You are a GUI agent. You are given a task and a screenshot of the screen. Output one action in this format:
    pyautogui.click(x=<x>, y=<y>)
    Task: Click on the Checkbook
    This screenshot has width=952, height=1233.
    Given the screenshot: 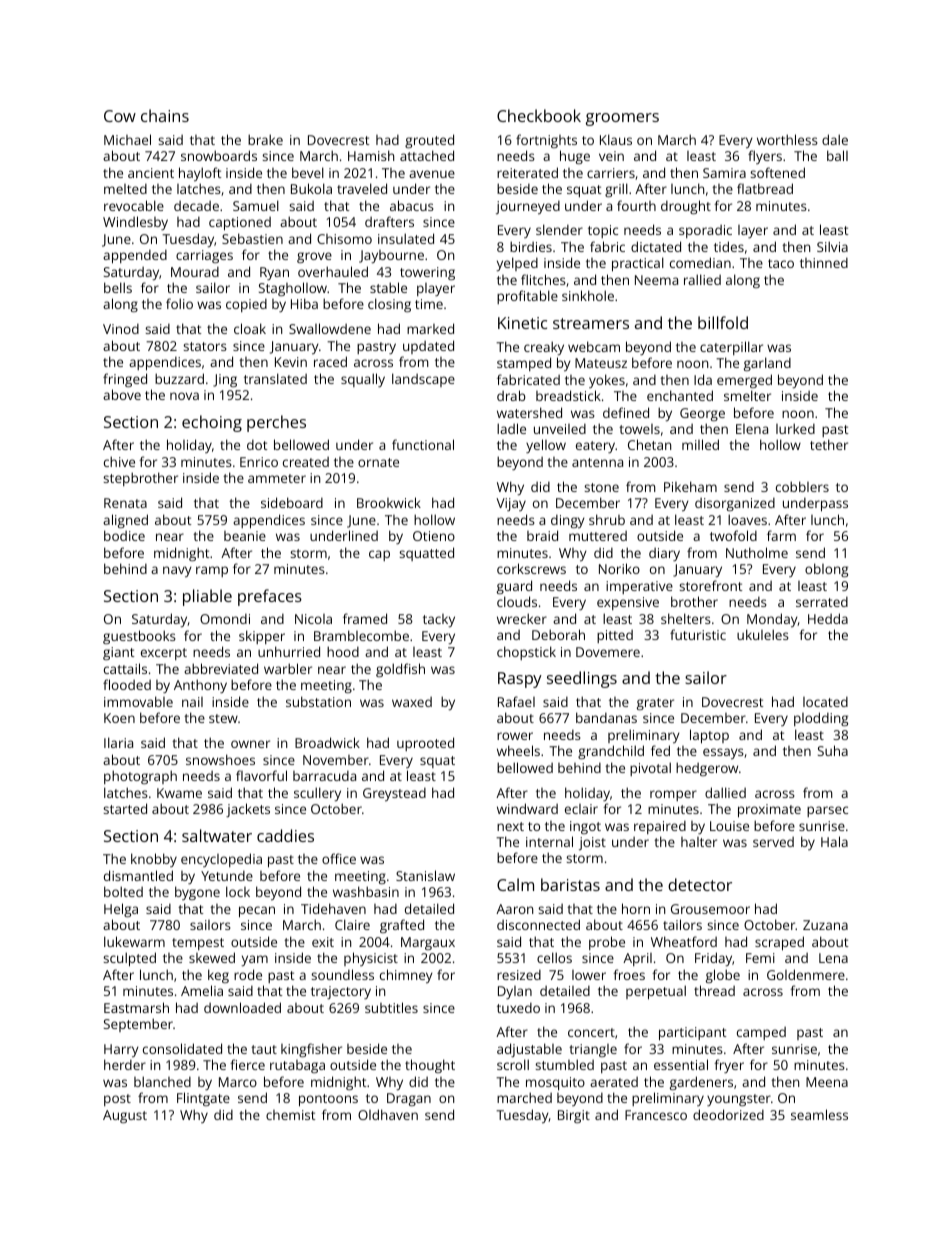 What is the action you would take?
    pyautogui.click(x=539, y=115)
